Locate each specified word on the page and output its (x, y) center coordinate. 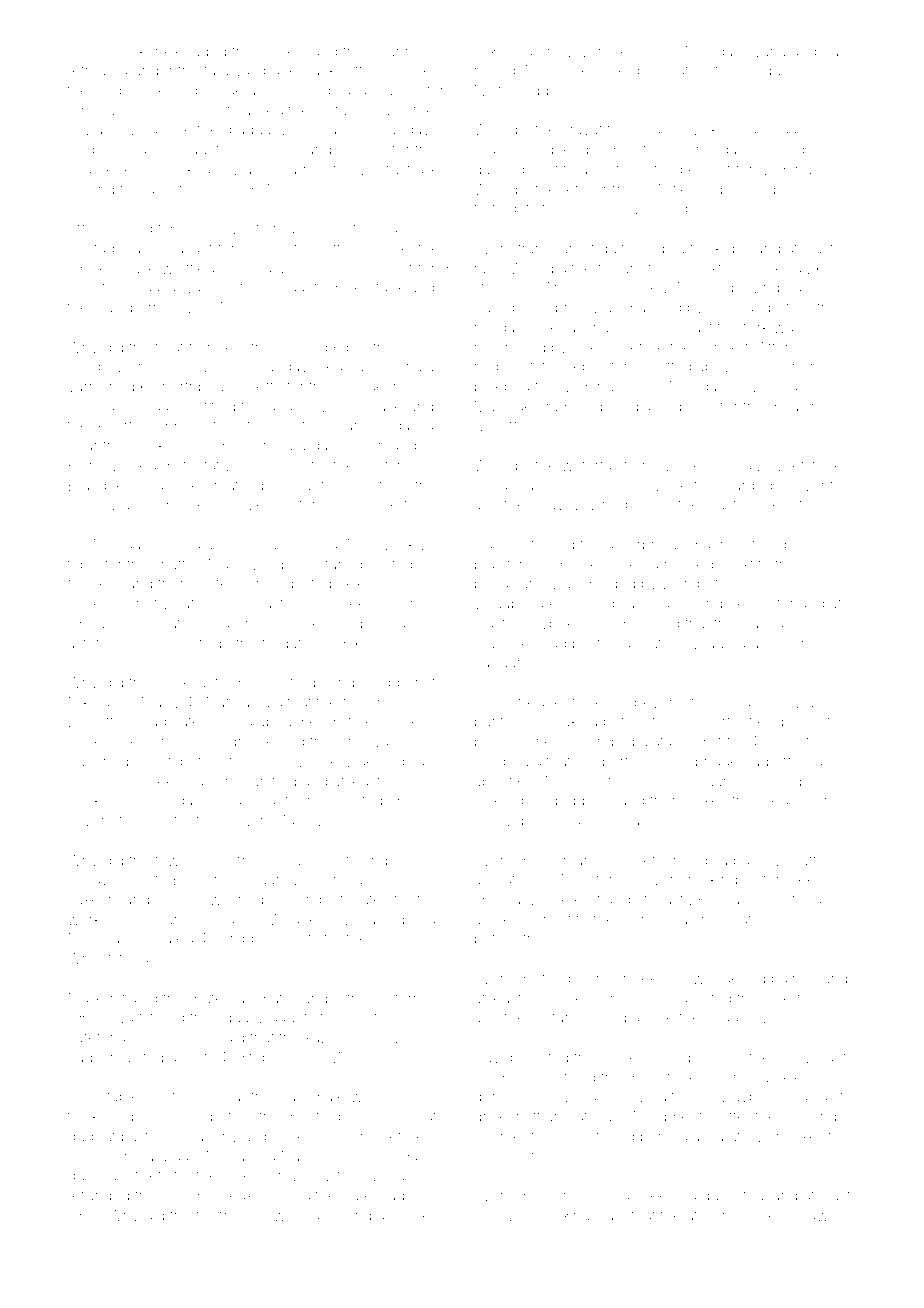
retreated (97, 70)
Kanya (512, 53)
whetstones (810, 465)
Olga (153, 408)
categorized (212, 723)
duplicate (98, 1177)
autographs (746, 645)
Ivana (768, 51)
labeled (499, 800)
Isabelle (500, 544)
